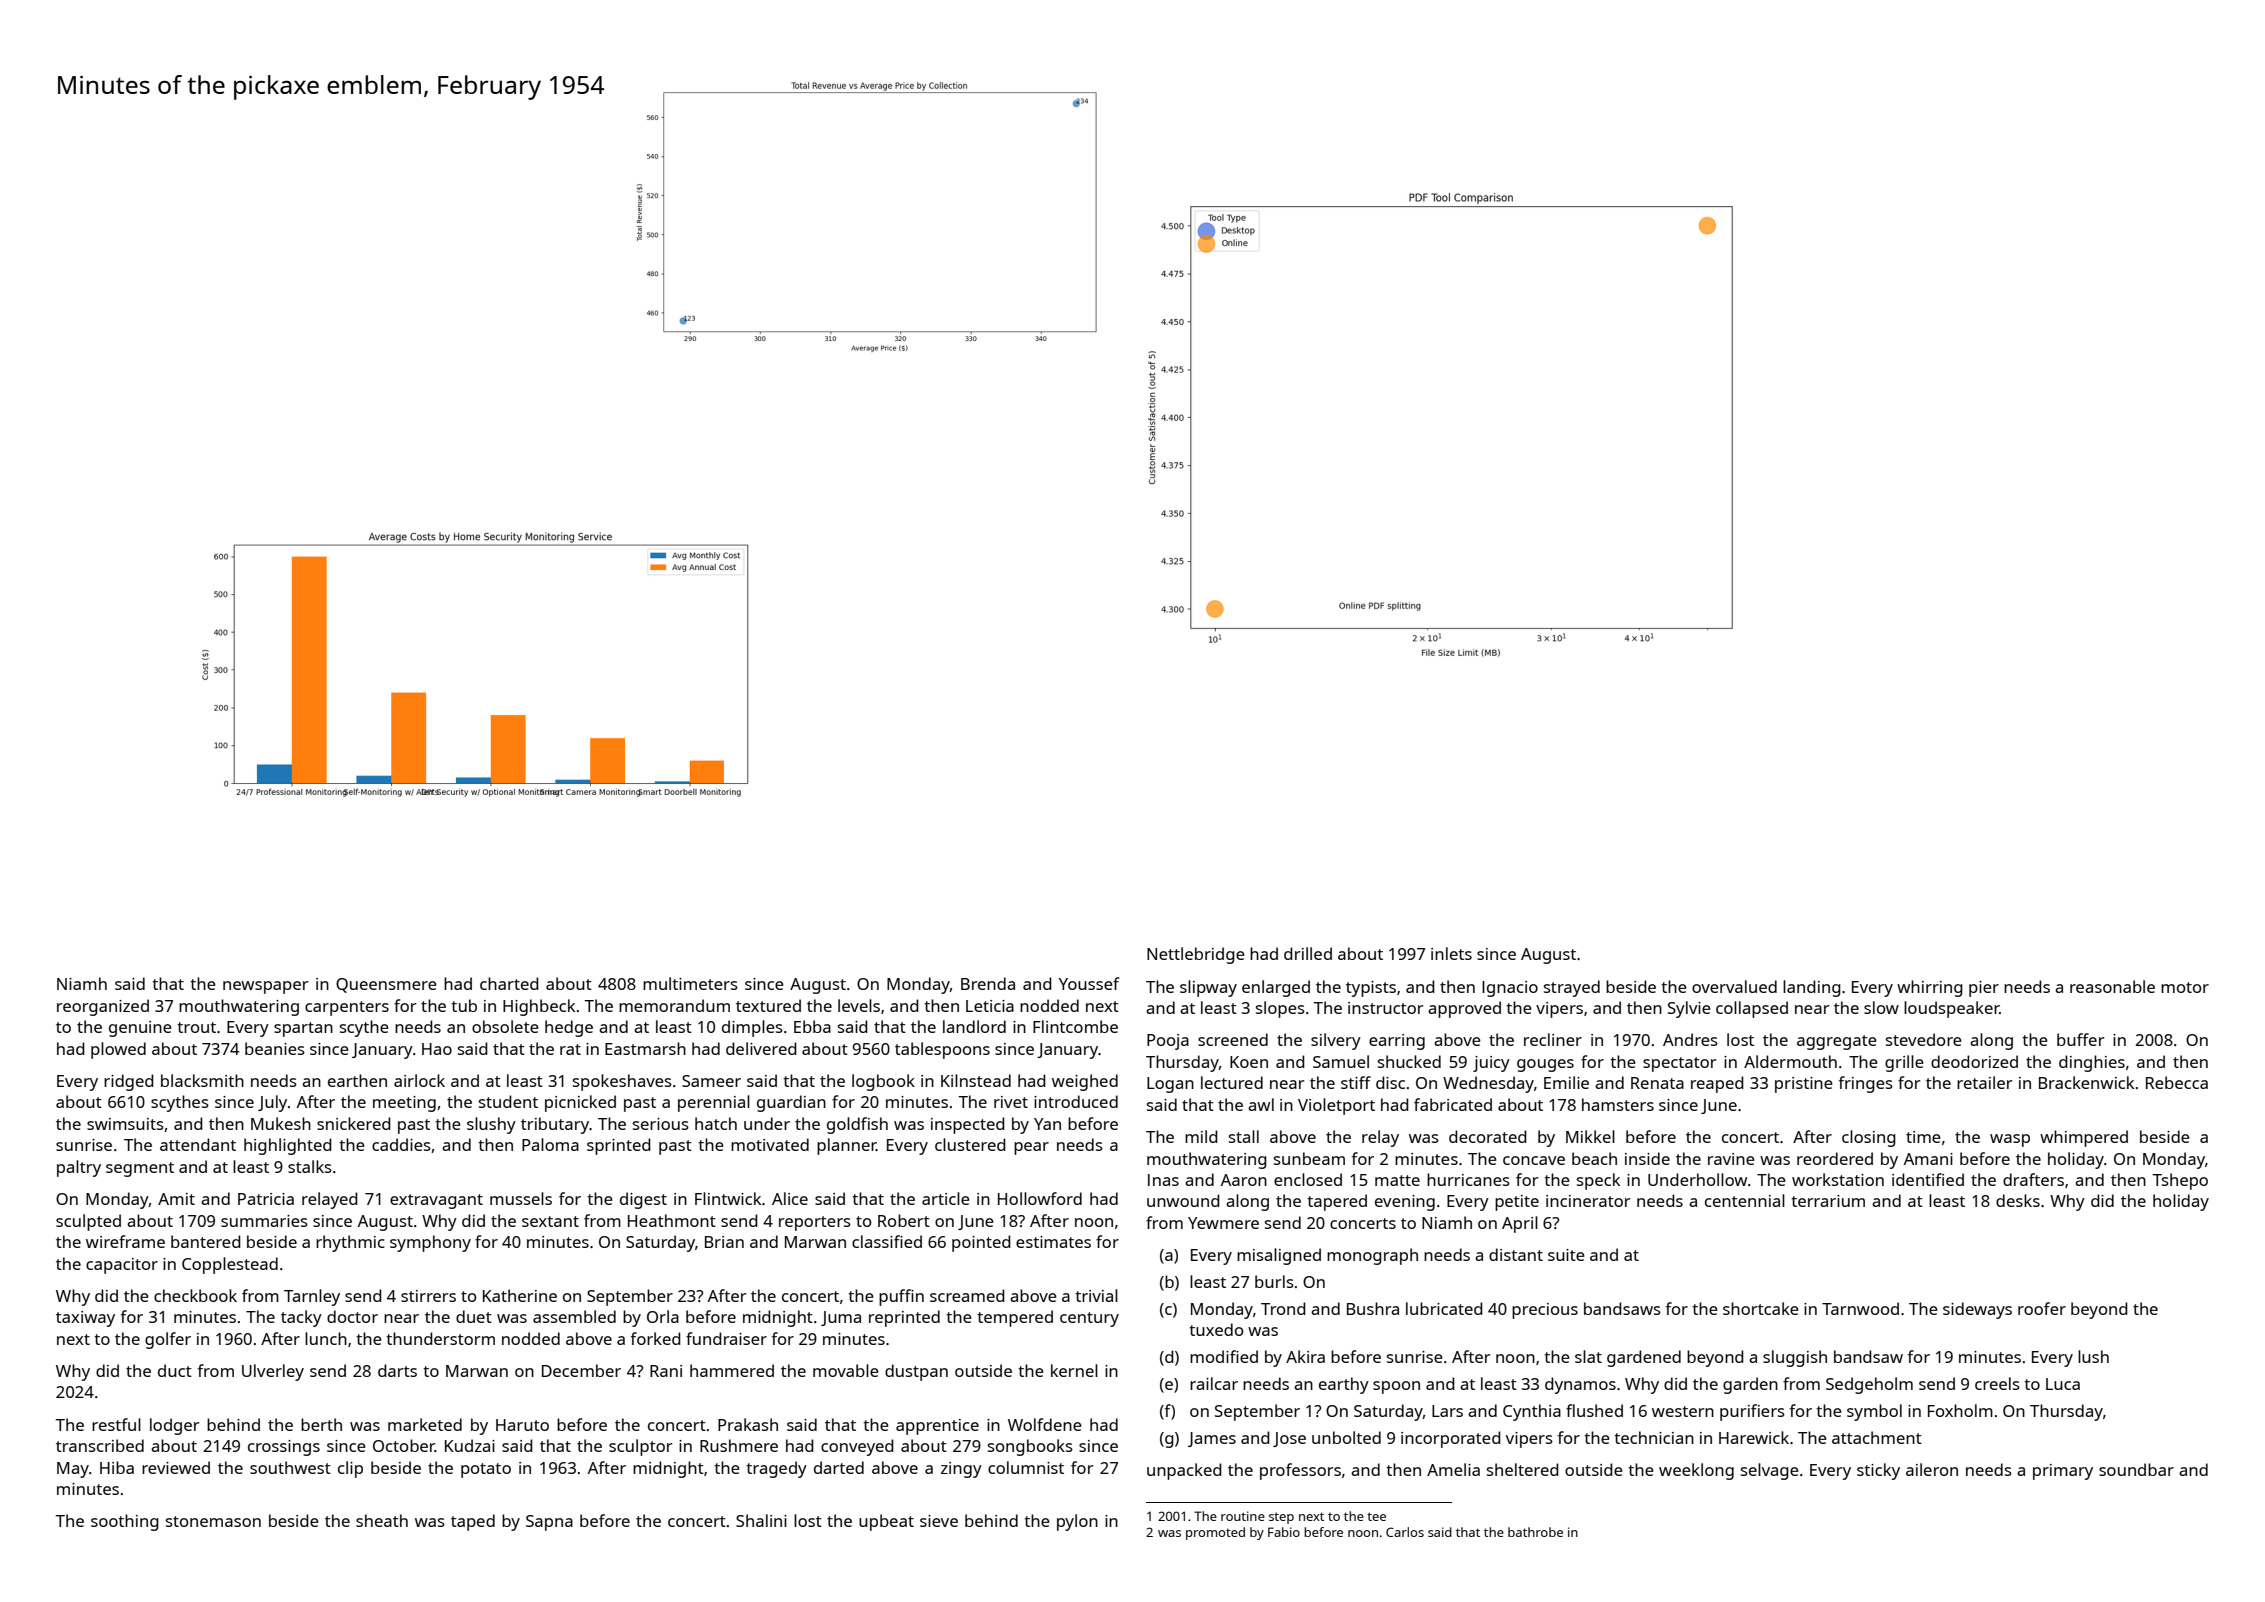  What do you see at coordinates (2086, 1082) in the image?
I see `Brackenwick` at bounding box center [2086, 1082].
